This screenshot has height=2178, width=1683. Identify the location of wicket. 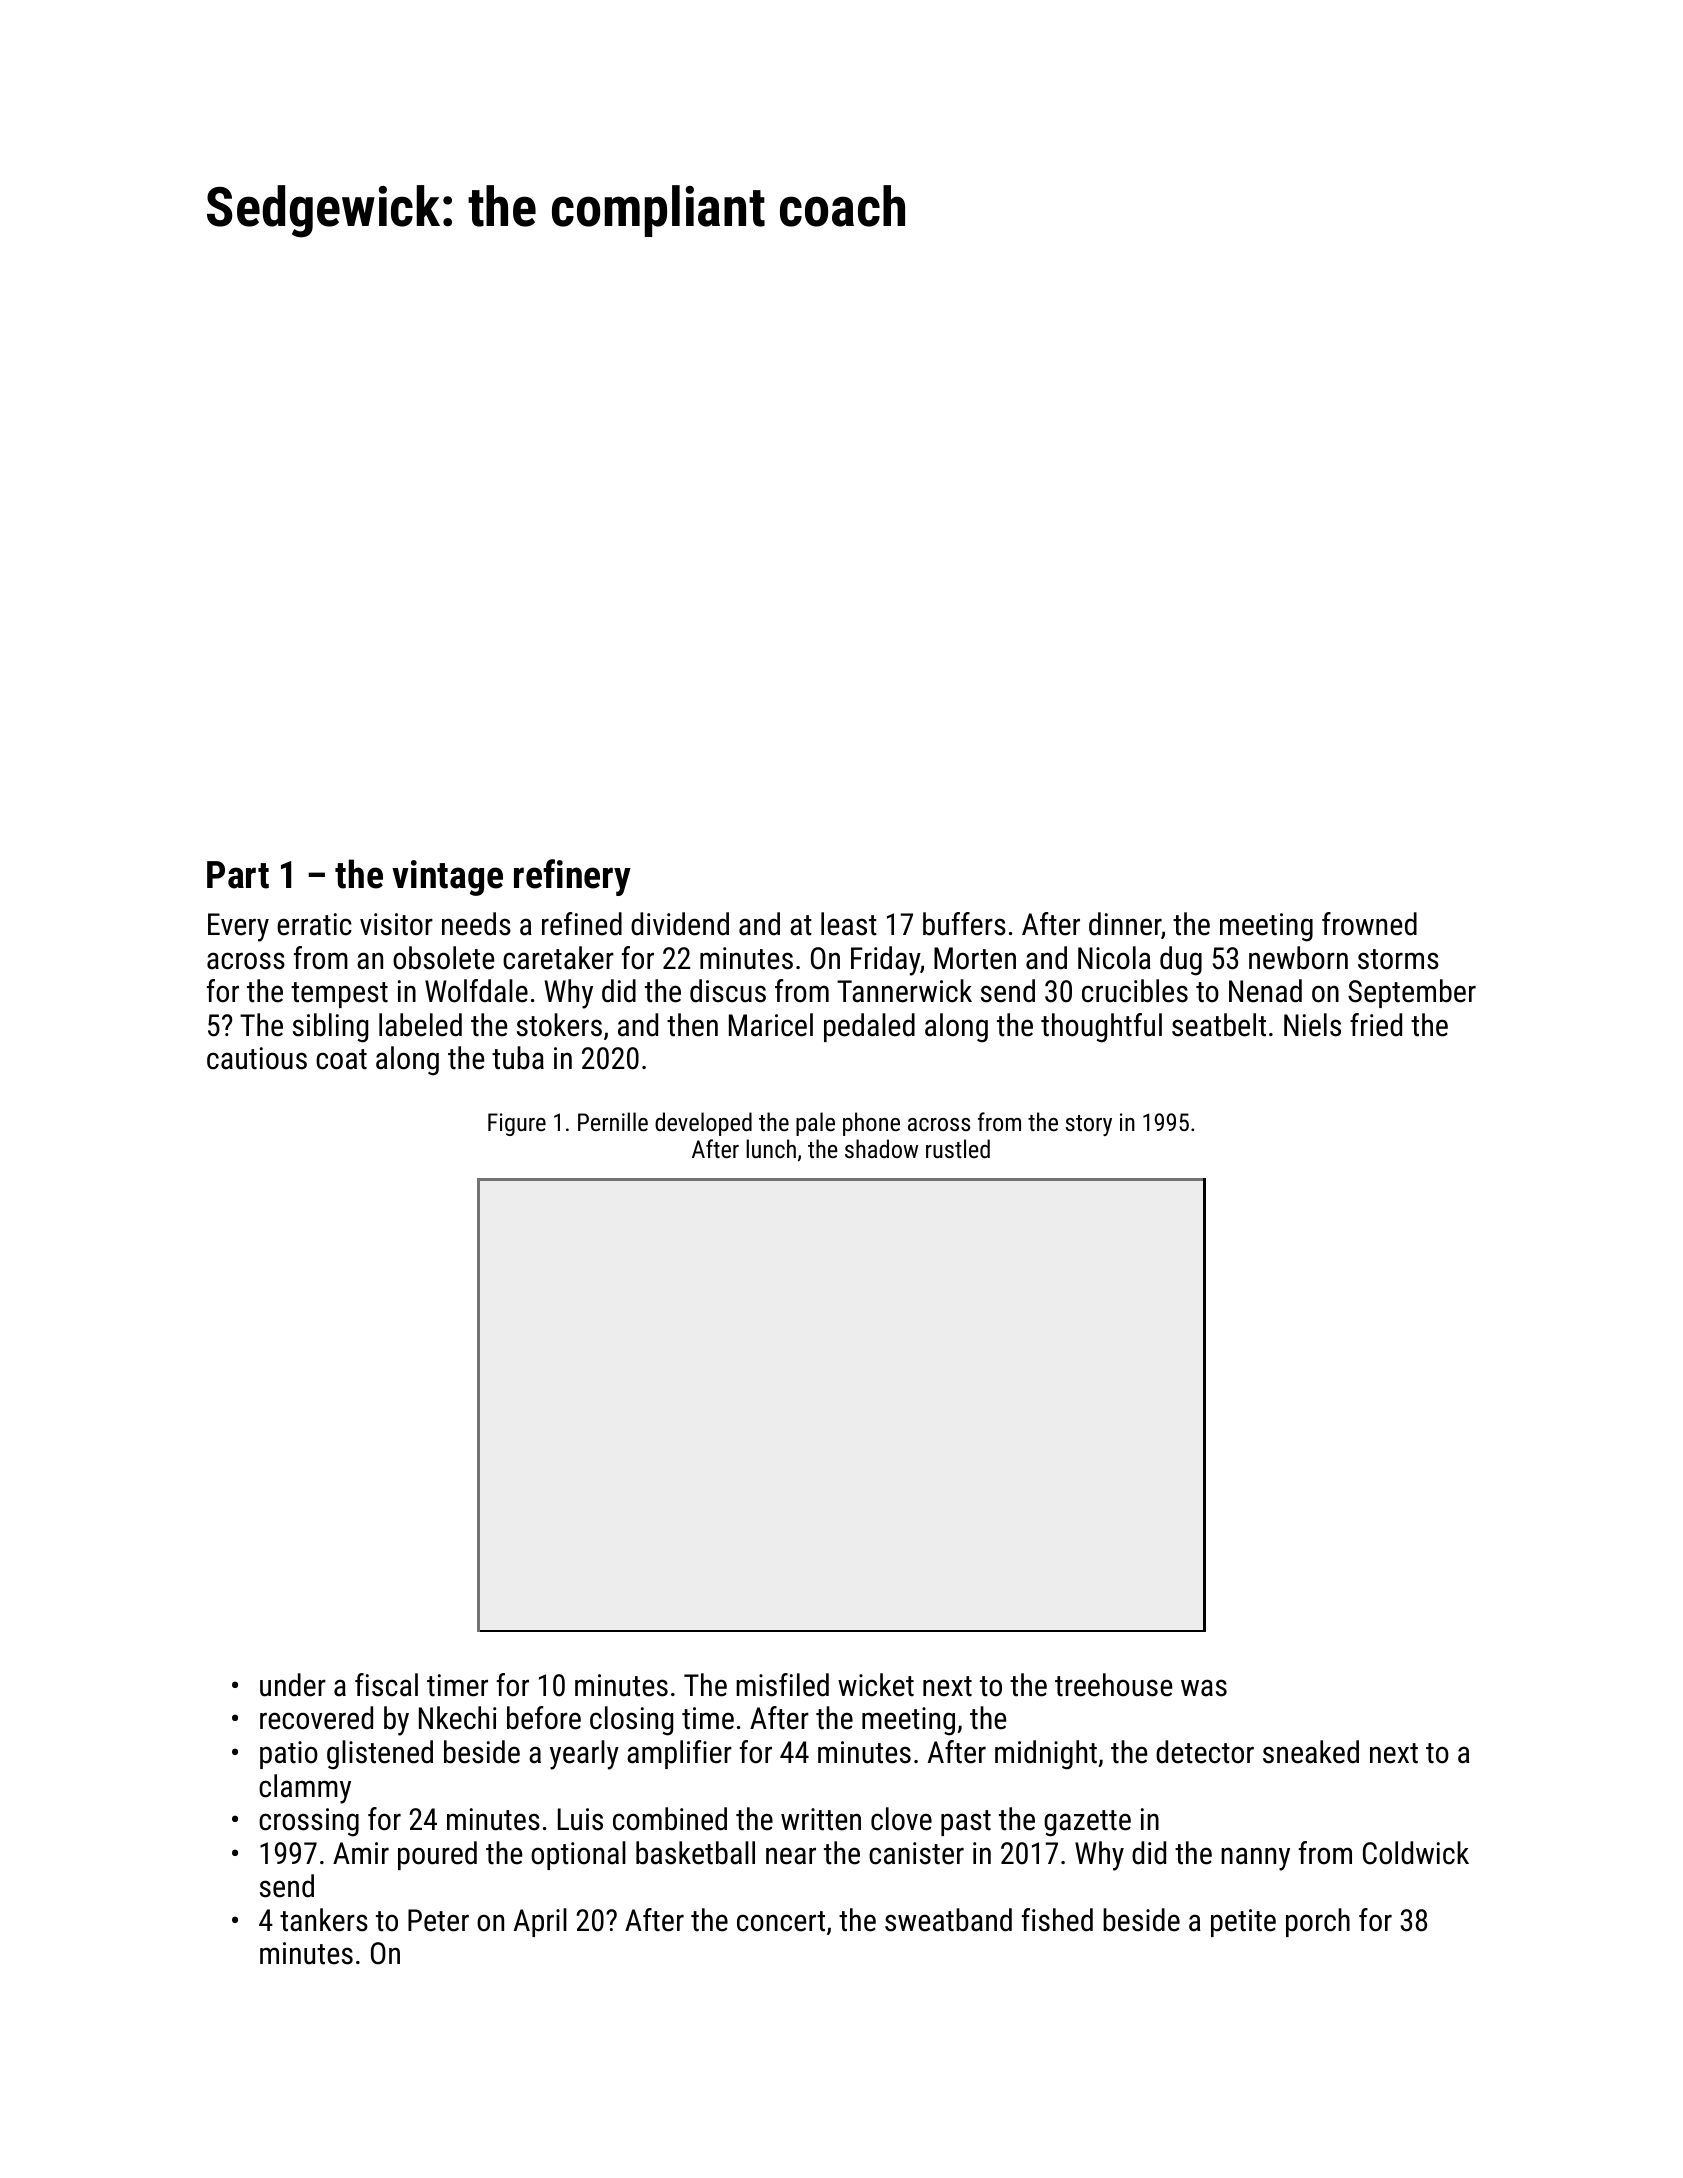
(876, 1685).
